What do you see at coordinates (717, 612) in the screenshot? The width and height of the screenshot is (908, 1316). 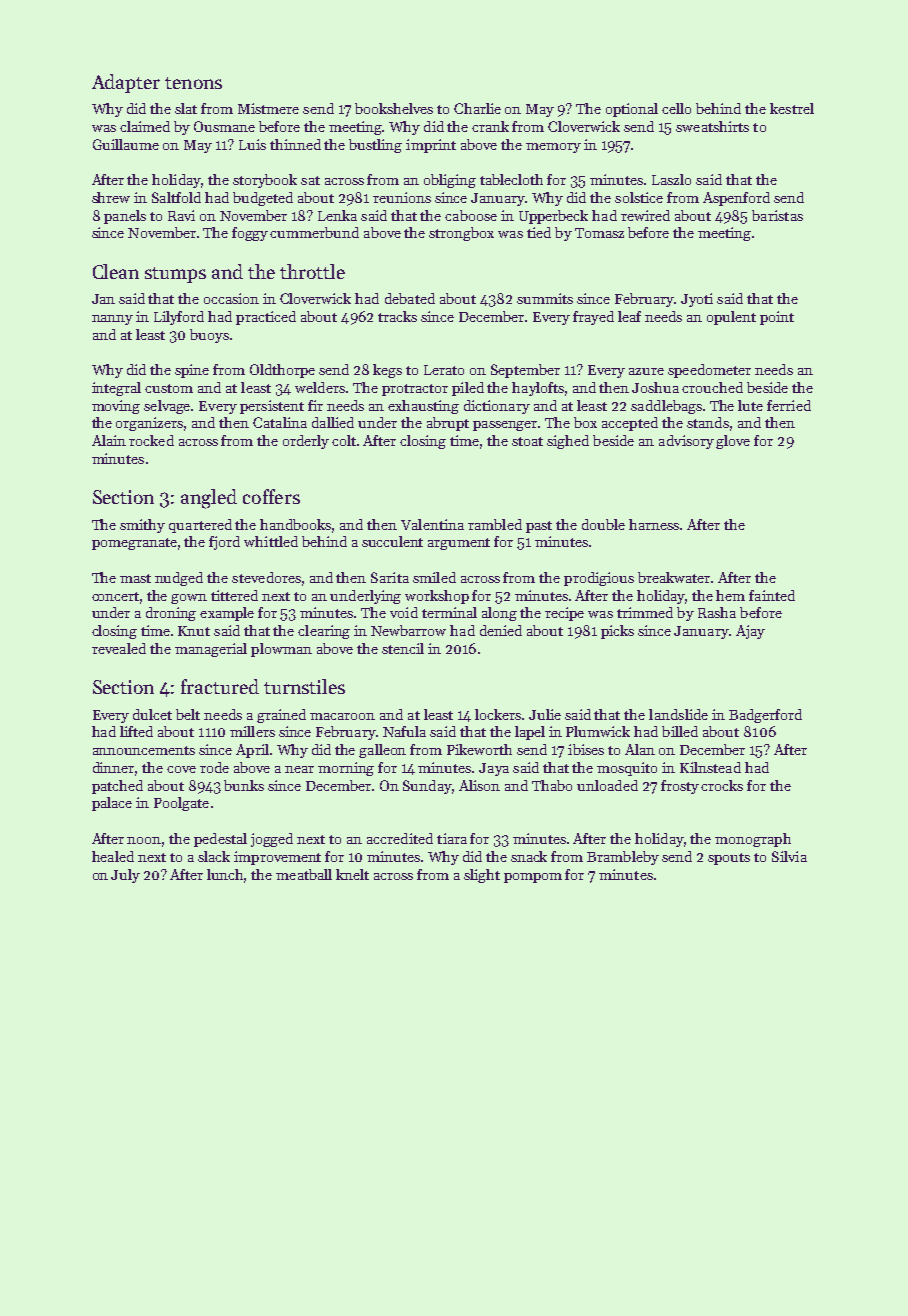 I see `Rasha` at bounding box center [717, 612].
